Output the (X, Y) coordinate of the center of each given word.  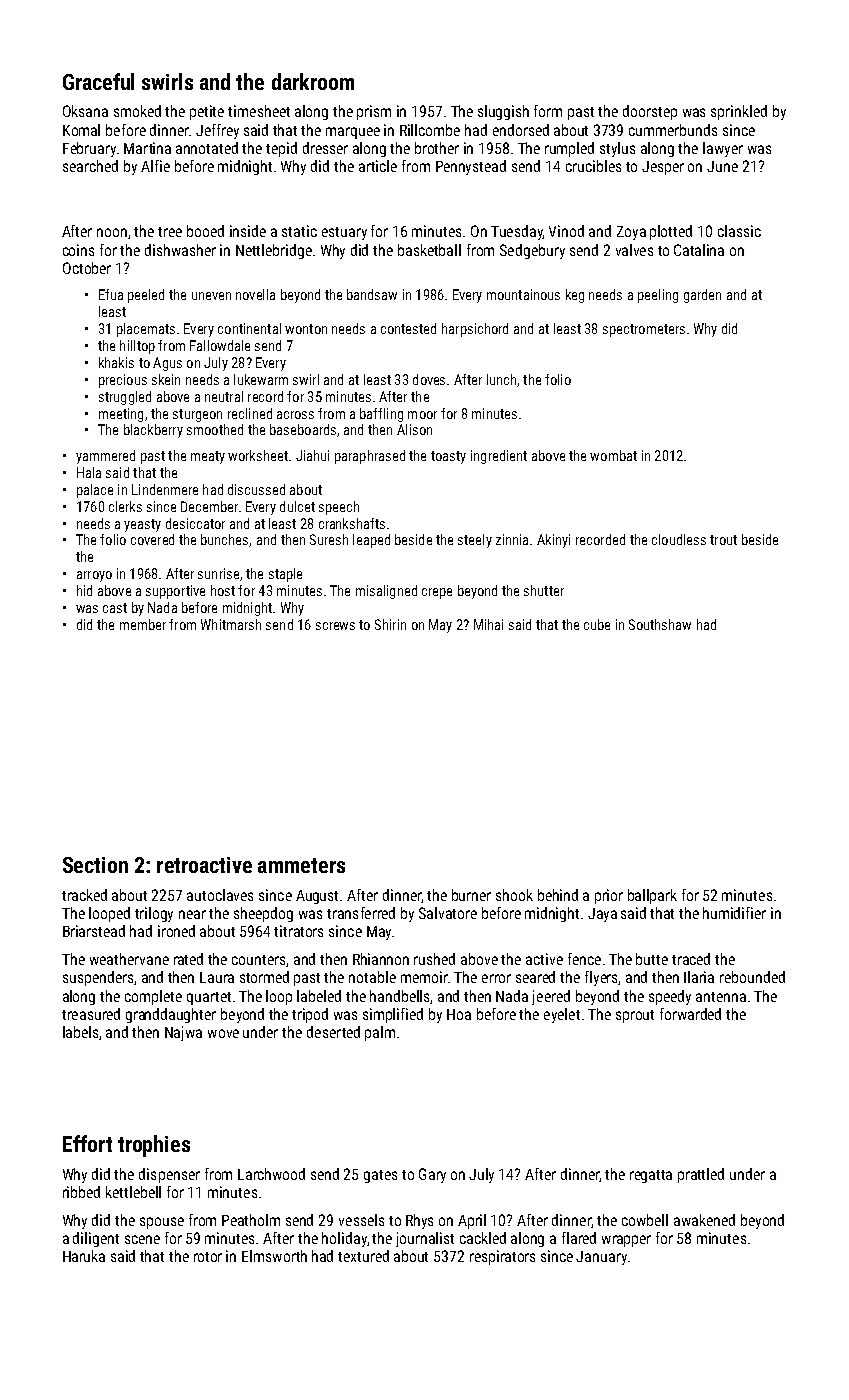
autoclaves (220, 895)
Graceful (98, 81)
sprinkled (739, 112)
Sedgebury (532, 251)
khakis (116, 362)
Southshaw (660, 624)
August (317, 897)
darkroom (313, 81)
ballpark (652, 896)
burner (471, 895)
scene (142, 1239)
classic (739, 231)
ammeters (301, 865)
